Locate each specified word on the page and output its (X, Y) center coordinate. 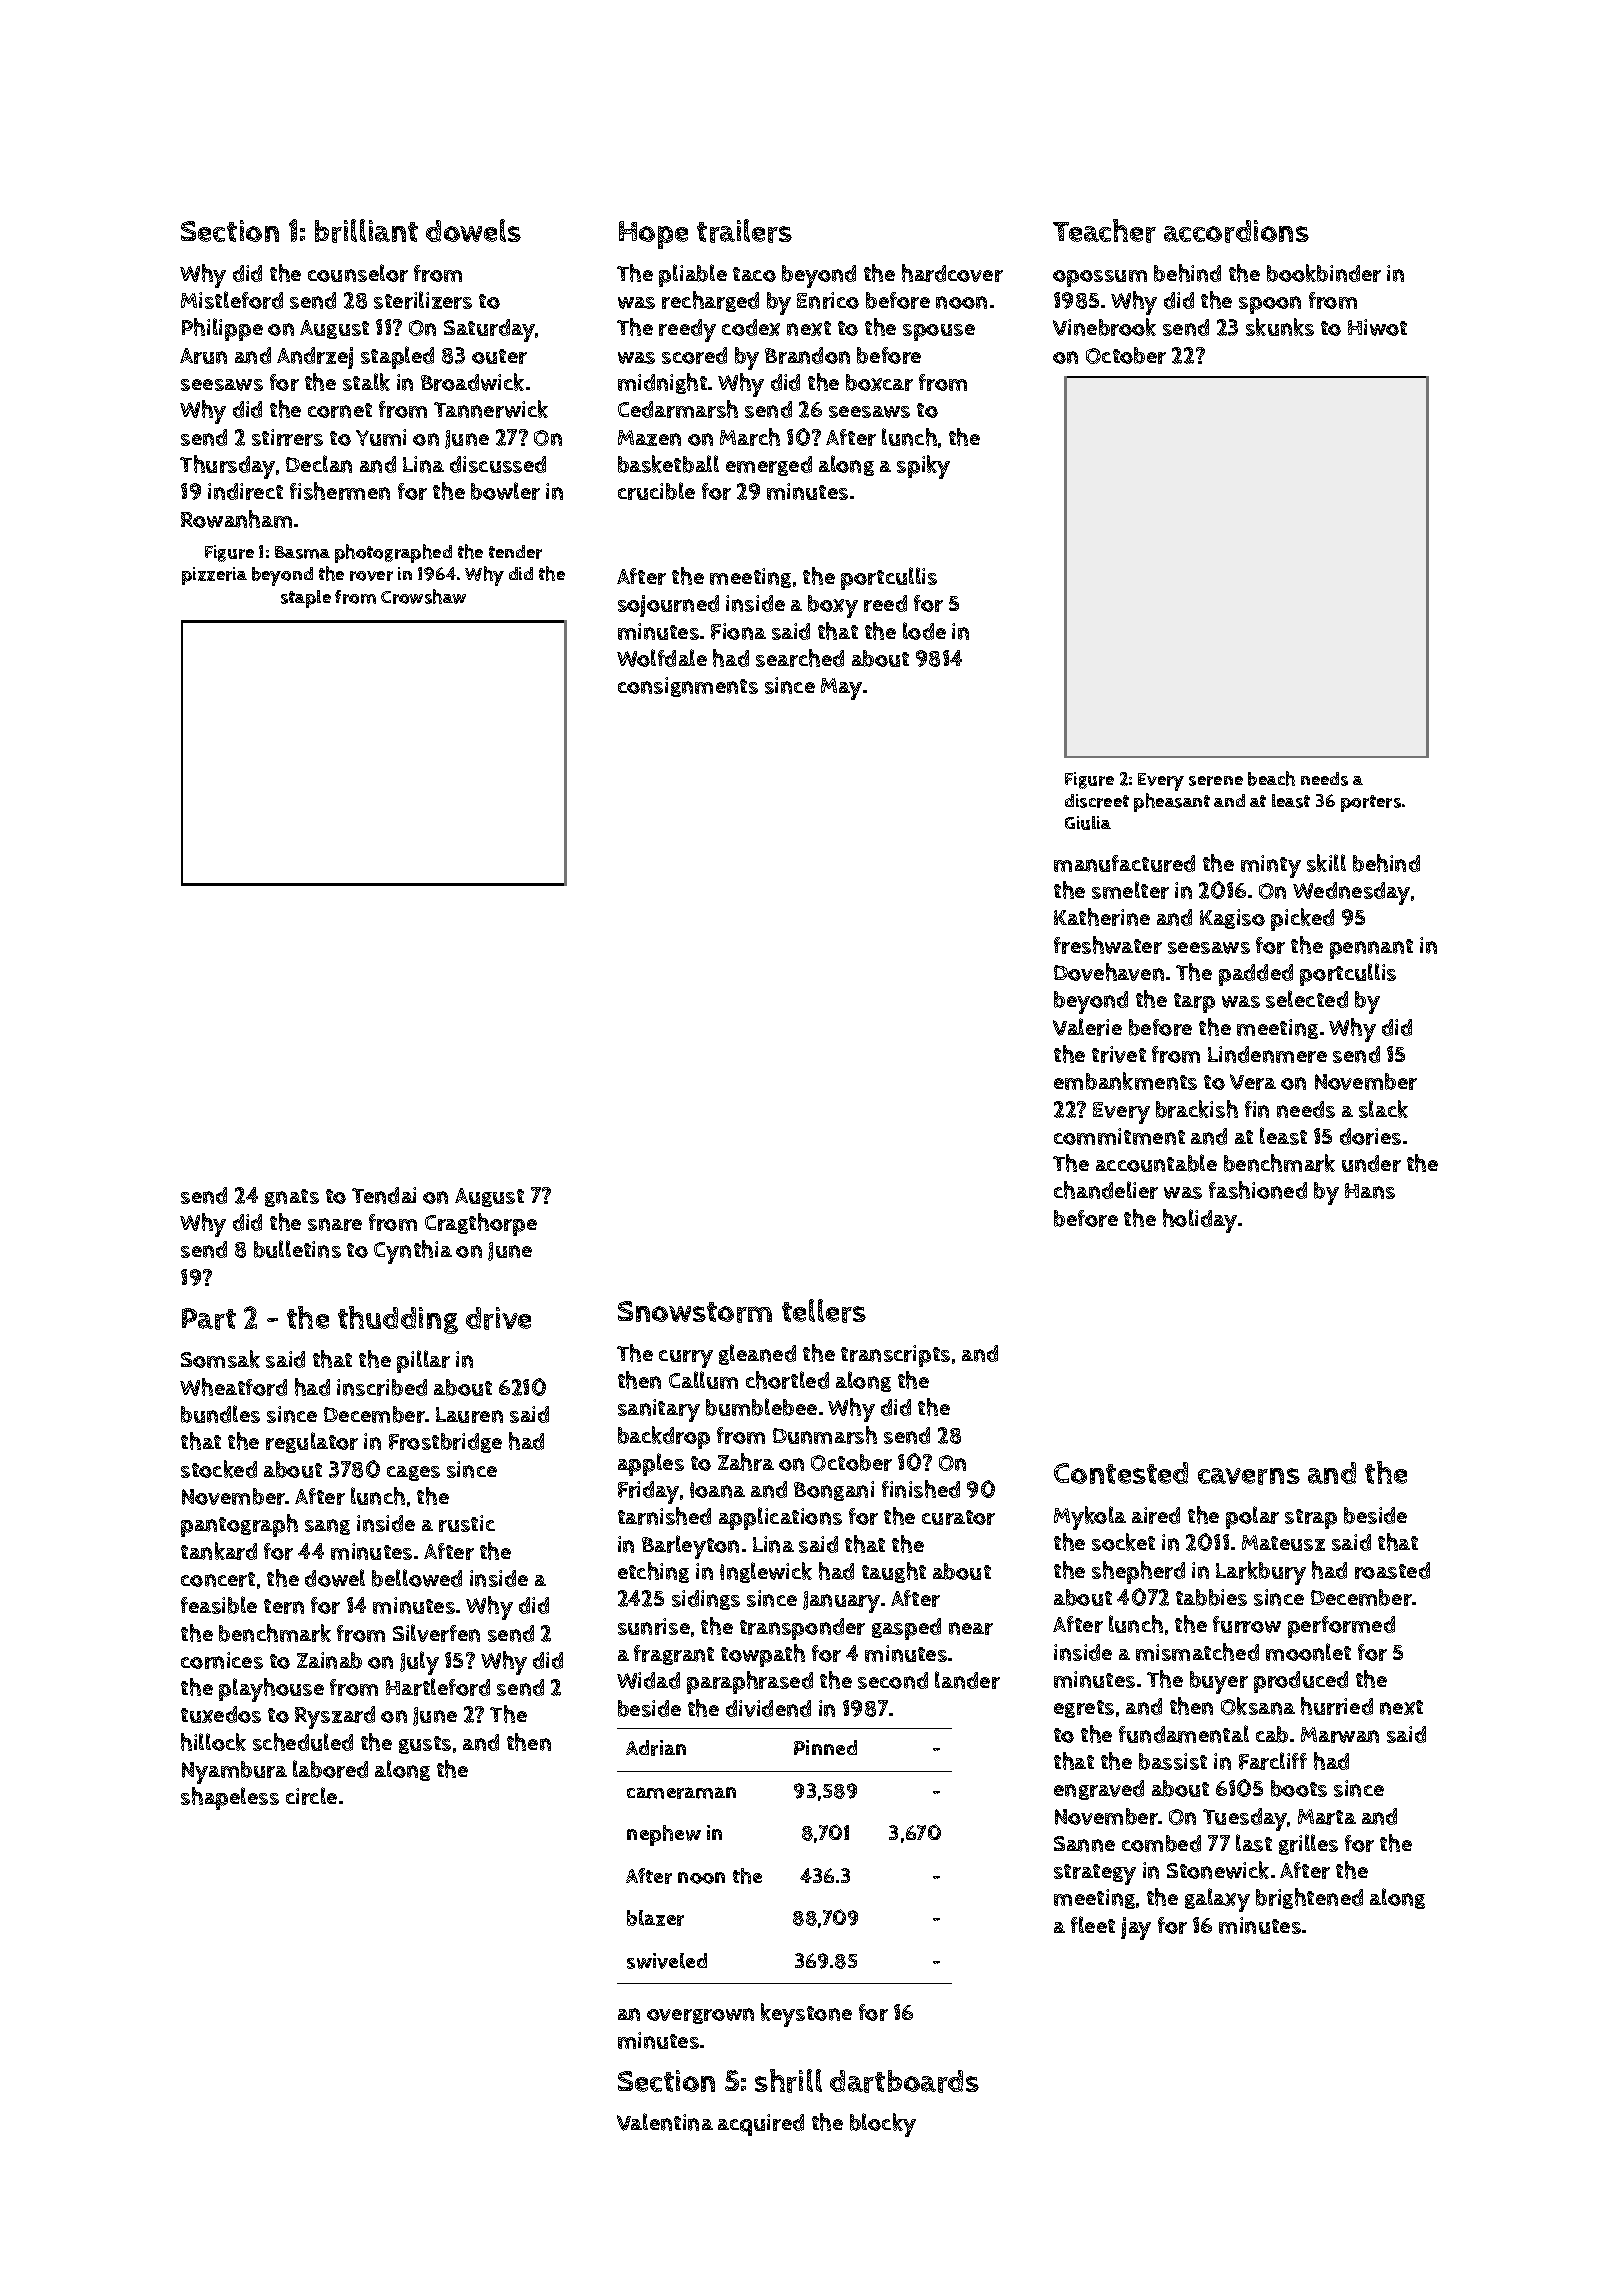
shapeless (230, 1798)
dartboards (904, 2081)
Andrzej (315, 358)
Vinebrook (1104, 327)
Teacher (1104, 231)
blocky (883, 2125)
